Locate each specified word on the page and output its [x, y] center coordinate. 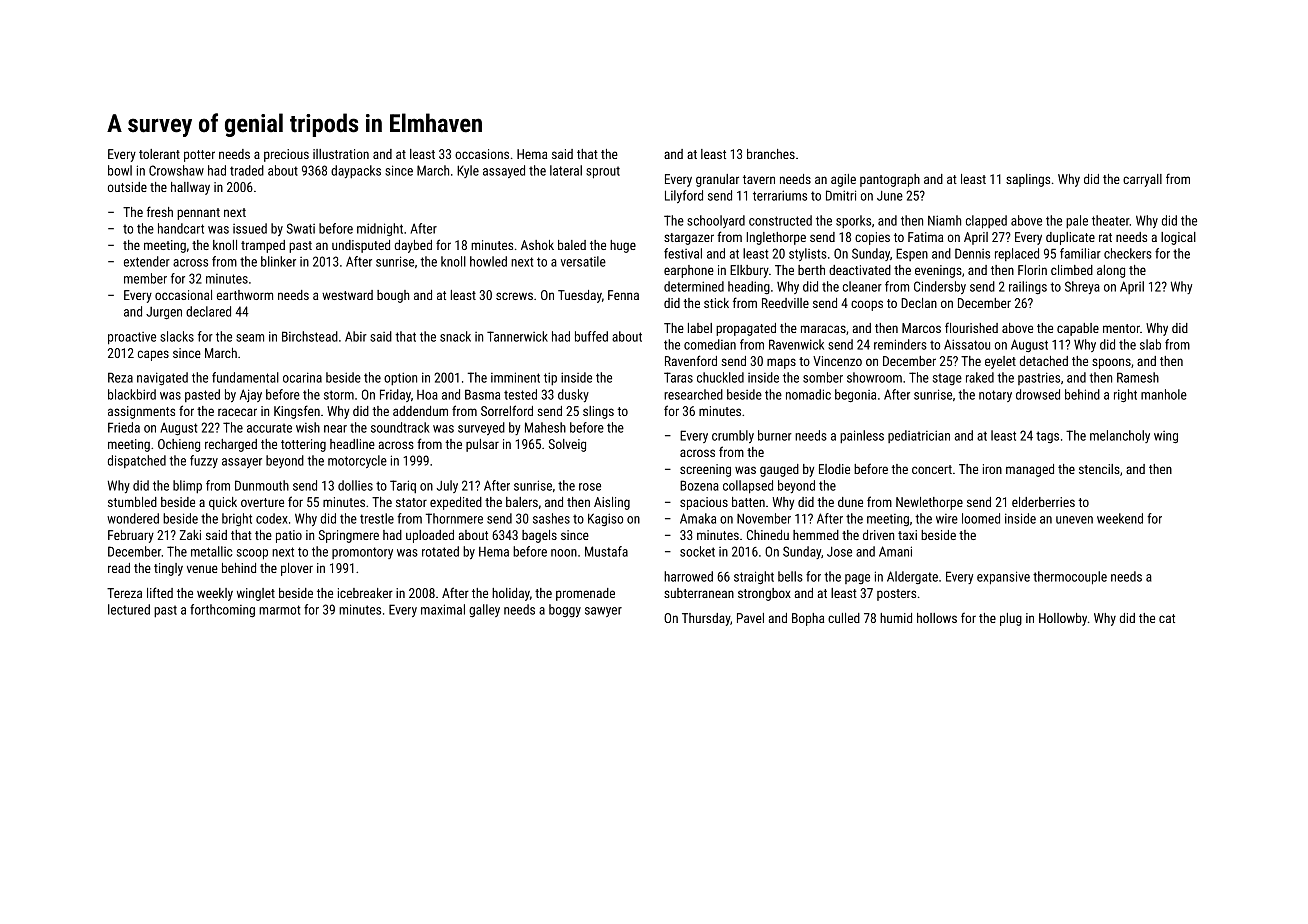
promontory [362, 553]
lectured [129, 609]
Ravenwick [796, 344]
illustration [341, 154]
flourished [971, 327]
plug [1011, 619]
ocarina [302, 377]
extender [147, 261]
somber [823, 377]
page [857, 579]
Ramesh [1138, 377]
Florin [1032, 270]
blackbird [132, 394]
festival [683, 253]
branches [771, 154]
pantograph [890, 180]
